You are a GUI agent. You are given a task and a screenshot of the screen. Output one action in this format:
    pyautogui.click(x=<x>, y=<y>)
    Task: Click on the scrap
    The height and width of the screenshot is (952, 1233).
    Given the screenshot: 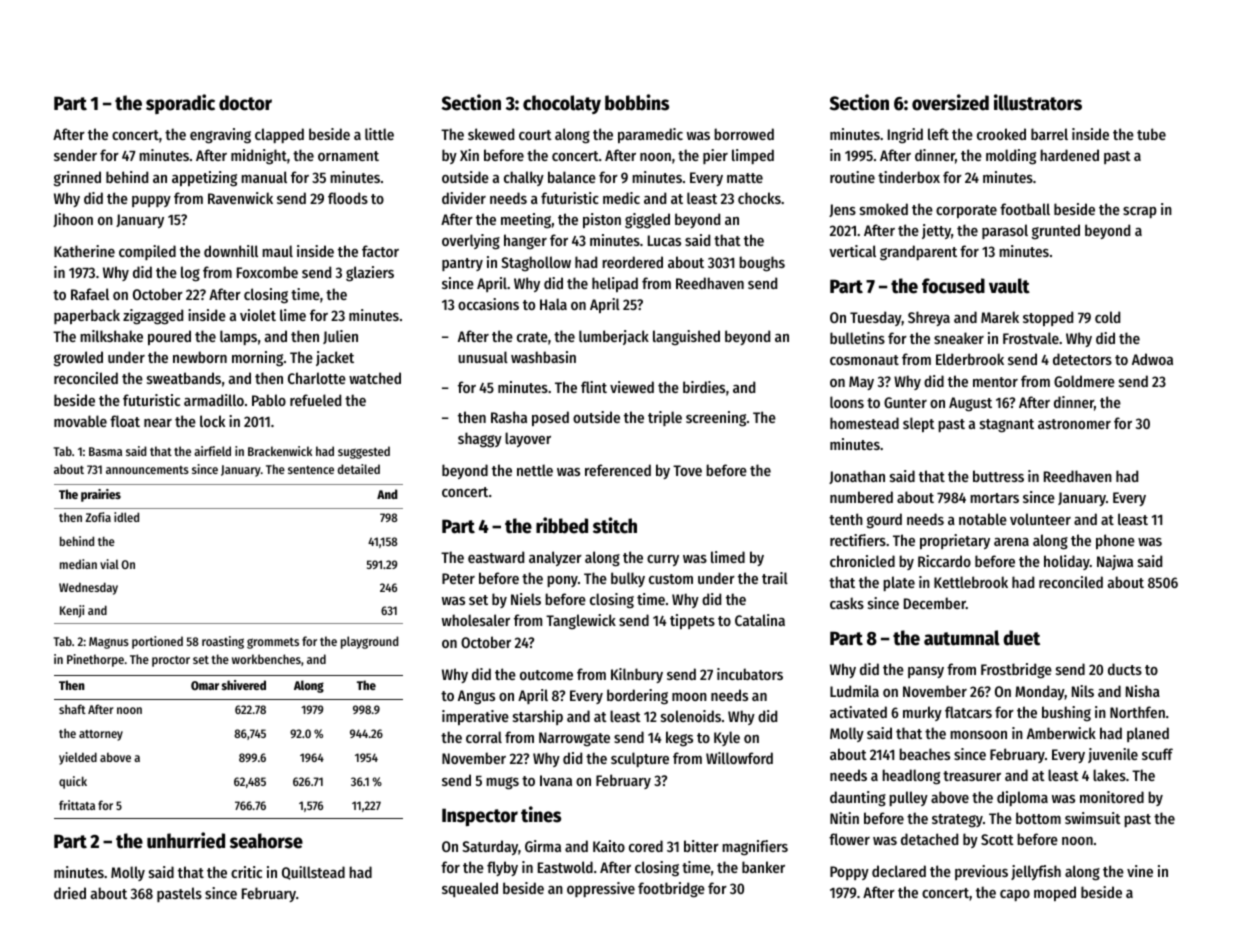 What is the action you would take?
    pyautogui.click(x=1140, y=212)
